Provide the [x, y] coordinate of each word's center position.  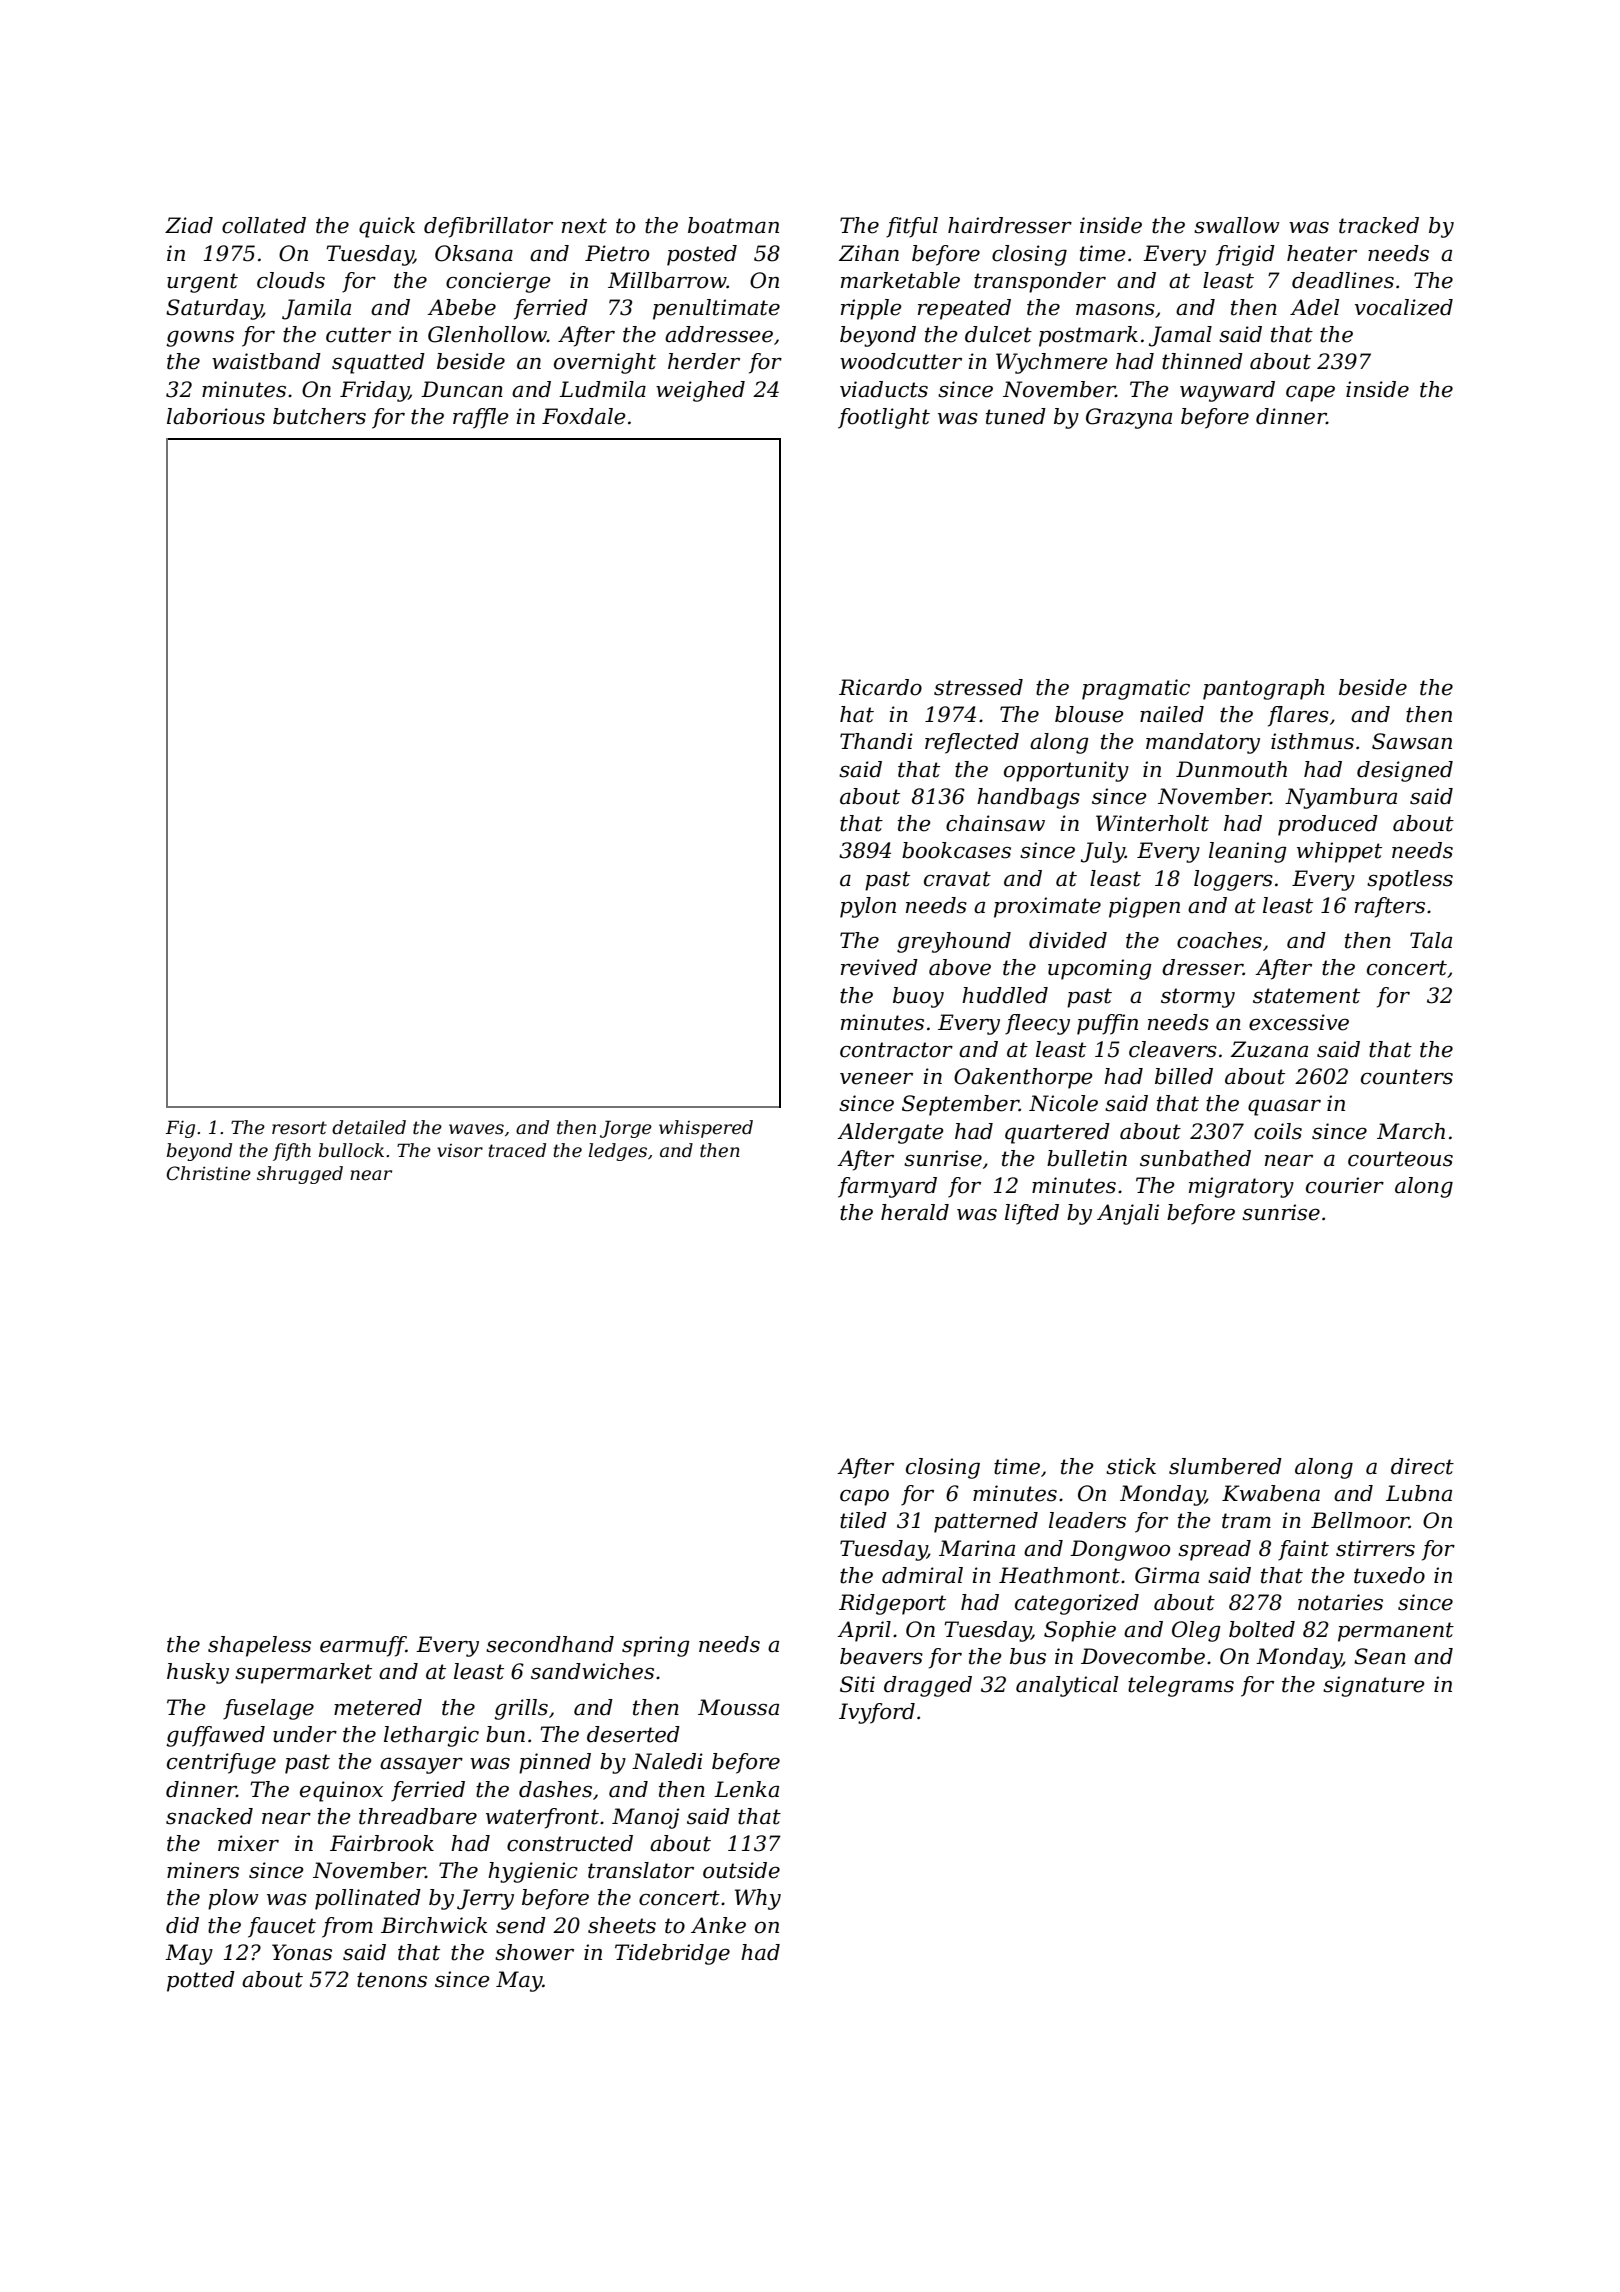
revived [879, 967]
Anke [718, 1925]
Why [758, 1899]
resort [299, 1128]
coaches [1219, 940]
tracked [1379, 225]
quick [387, 227]
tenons [392, 1980]
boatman [733, 225]
